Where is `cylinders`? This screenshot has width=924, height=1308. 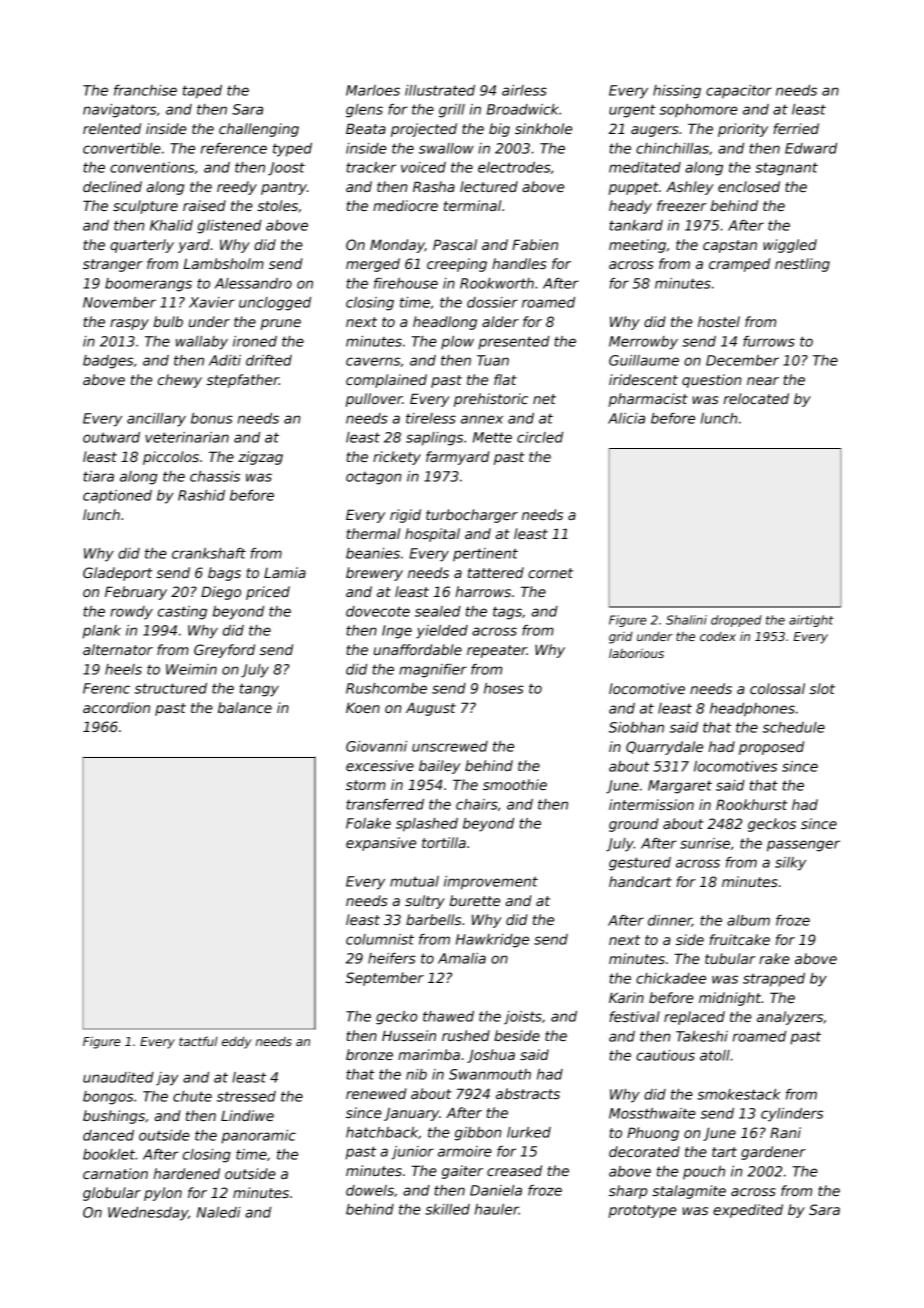
cylinders is located at coordinates (792, 1115).
